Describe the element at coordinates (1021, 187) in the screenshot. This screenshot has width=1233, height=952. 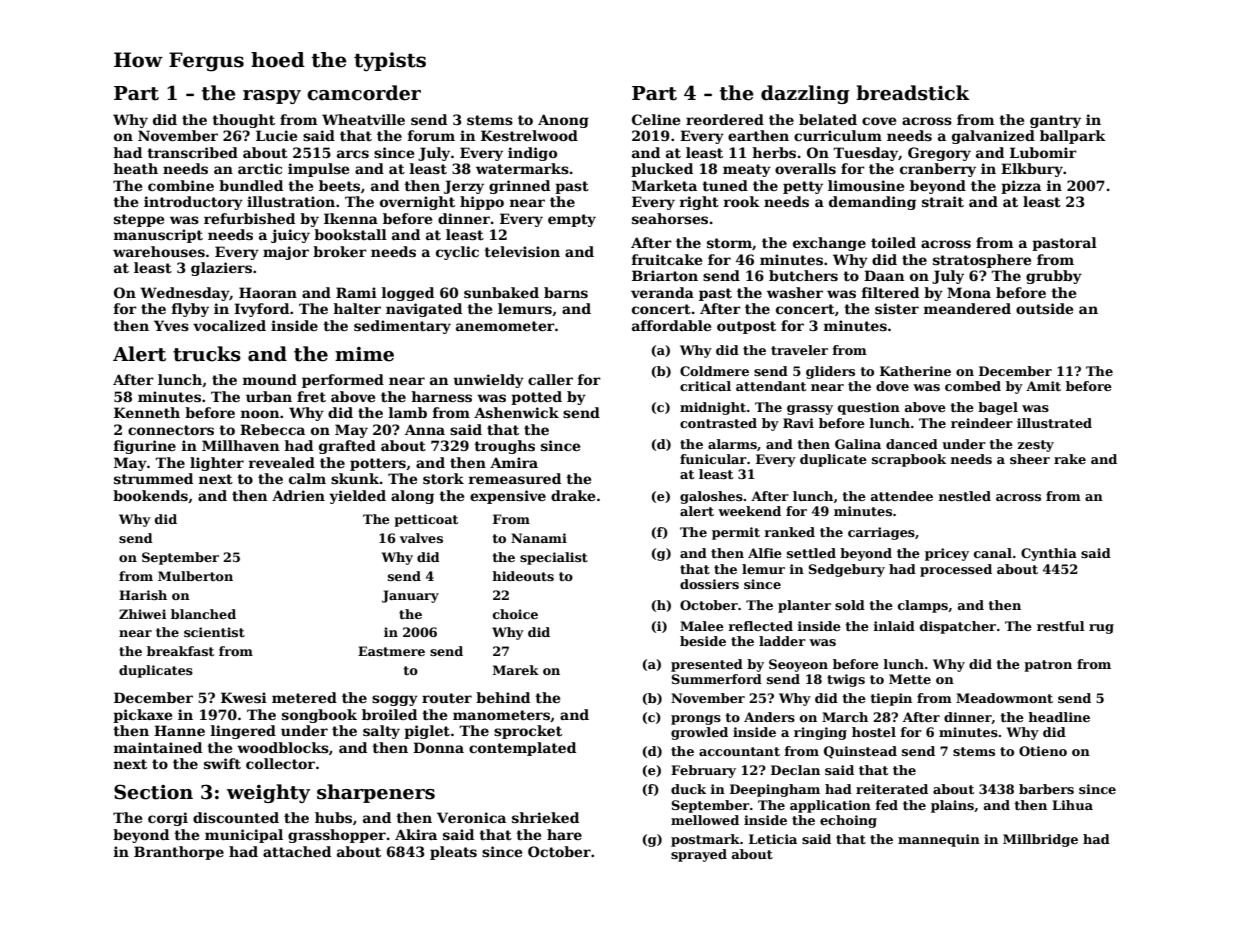
I see `pizza` at that location.
